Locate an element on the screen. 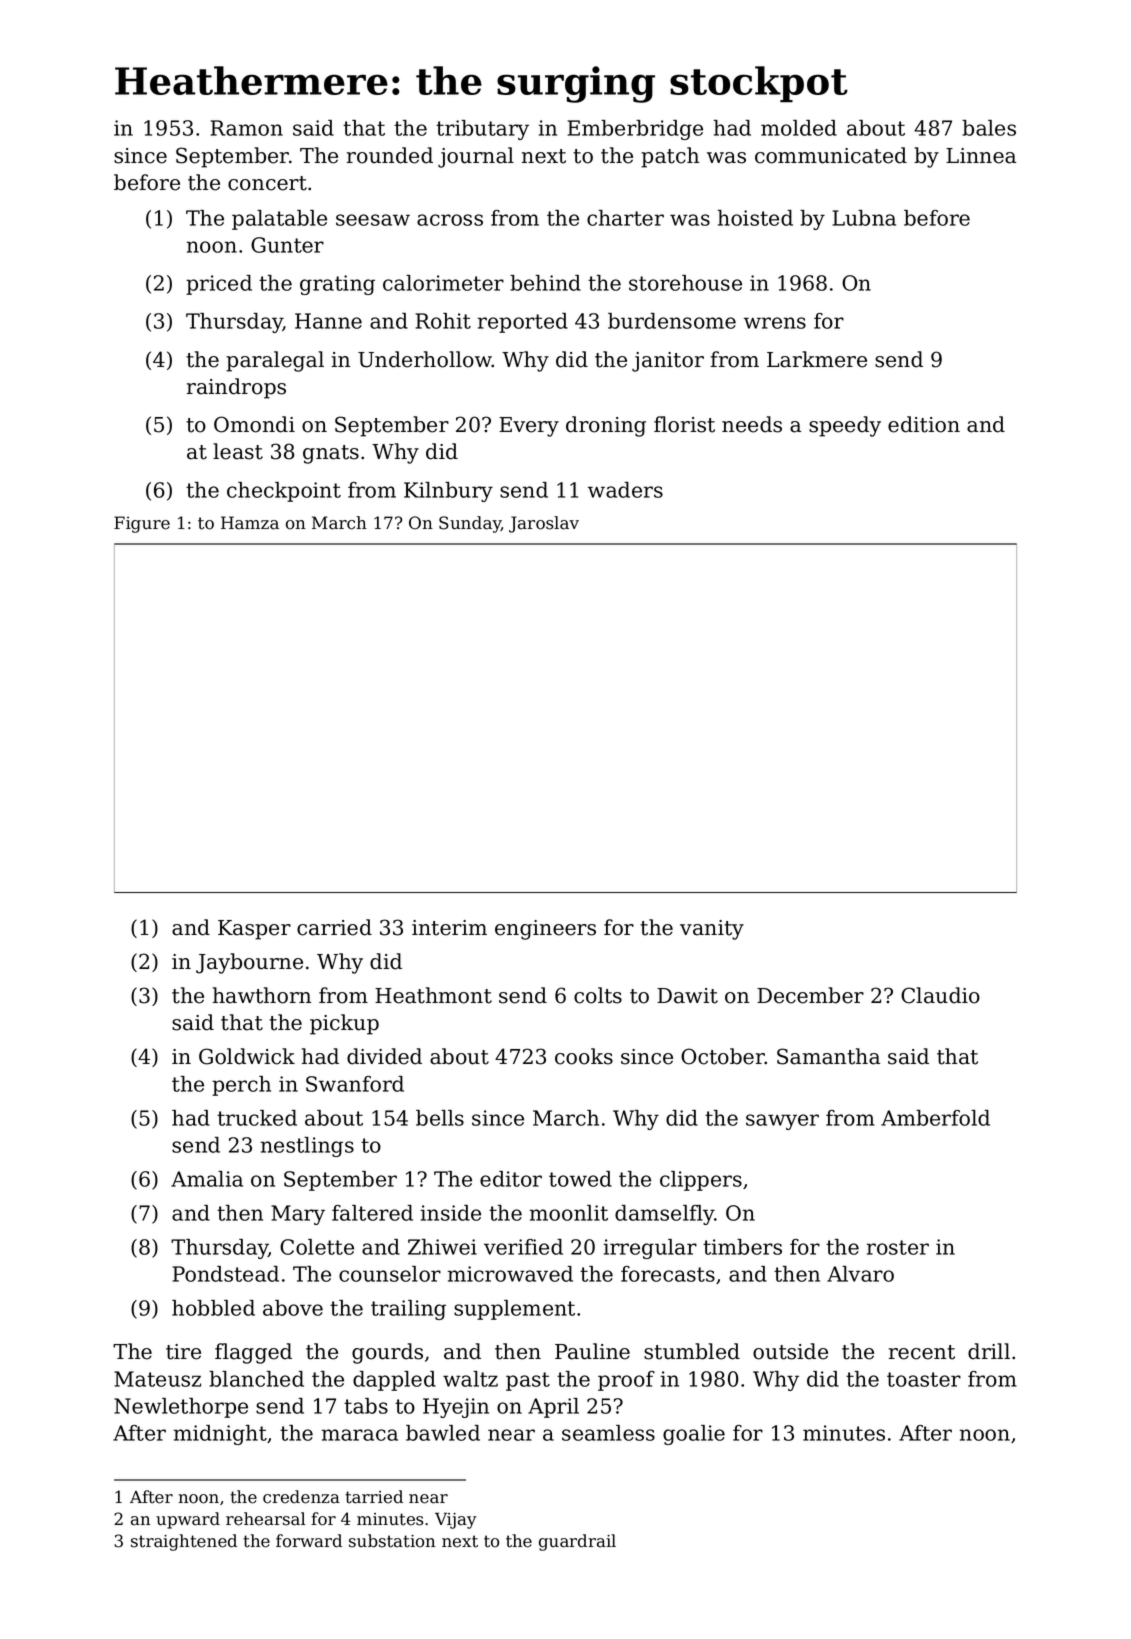 The width and height of the screenshot is (1131, 1639). Every is located at coordinates (529, 427).
